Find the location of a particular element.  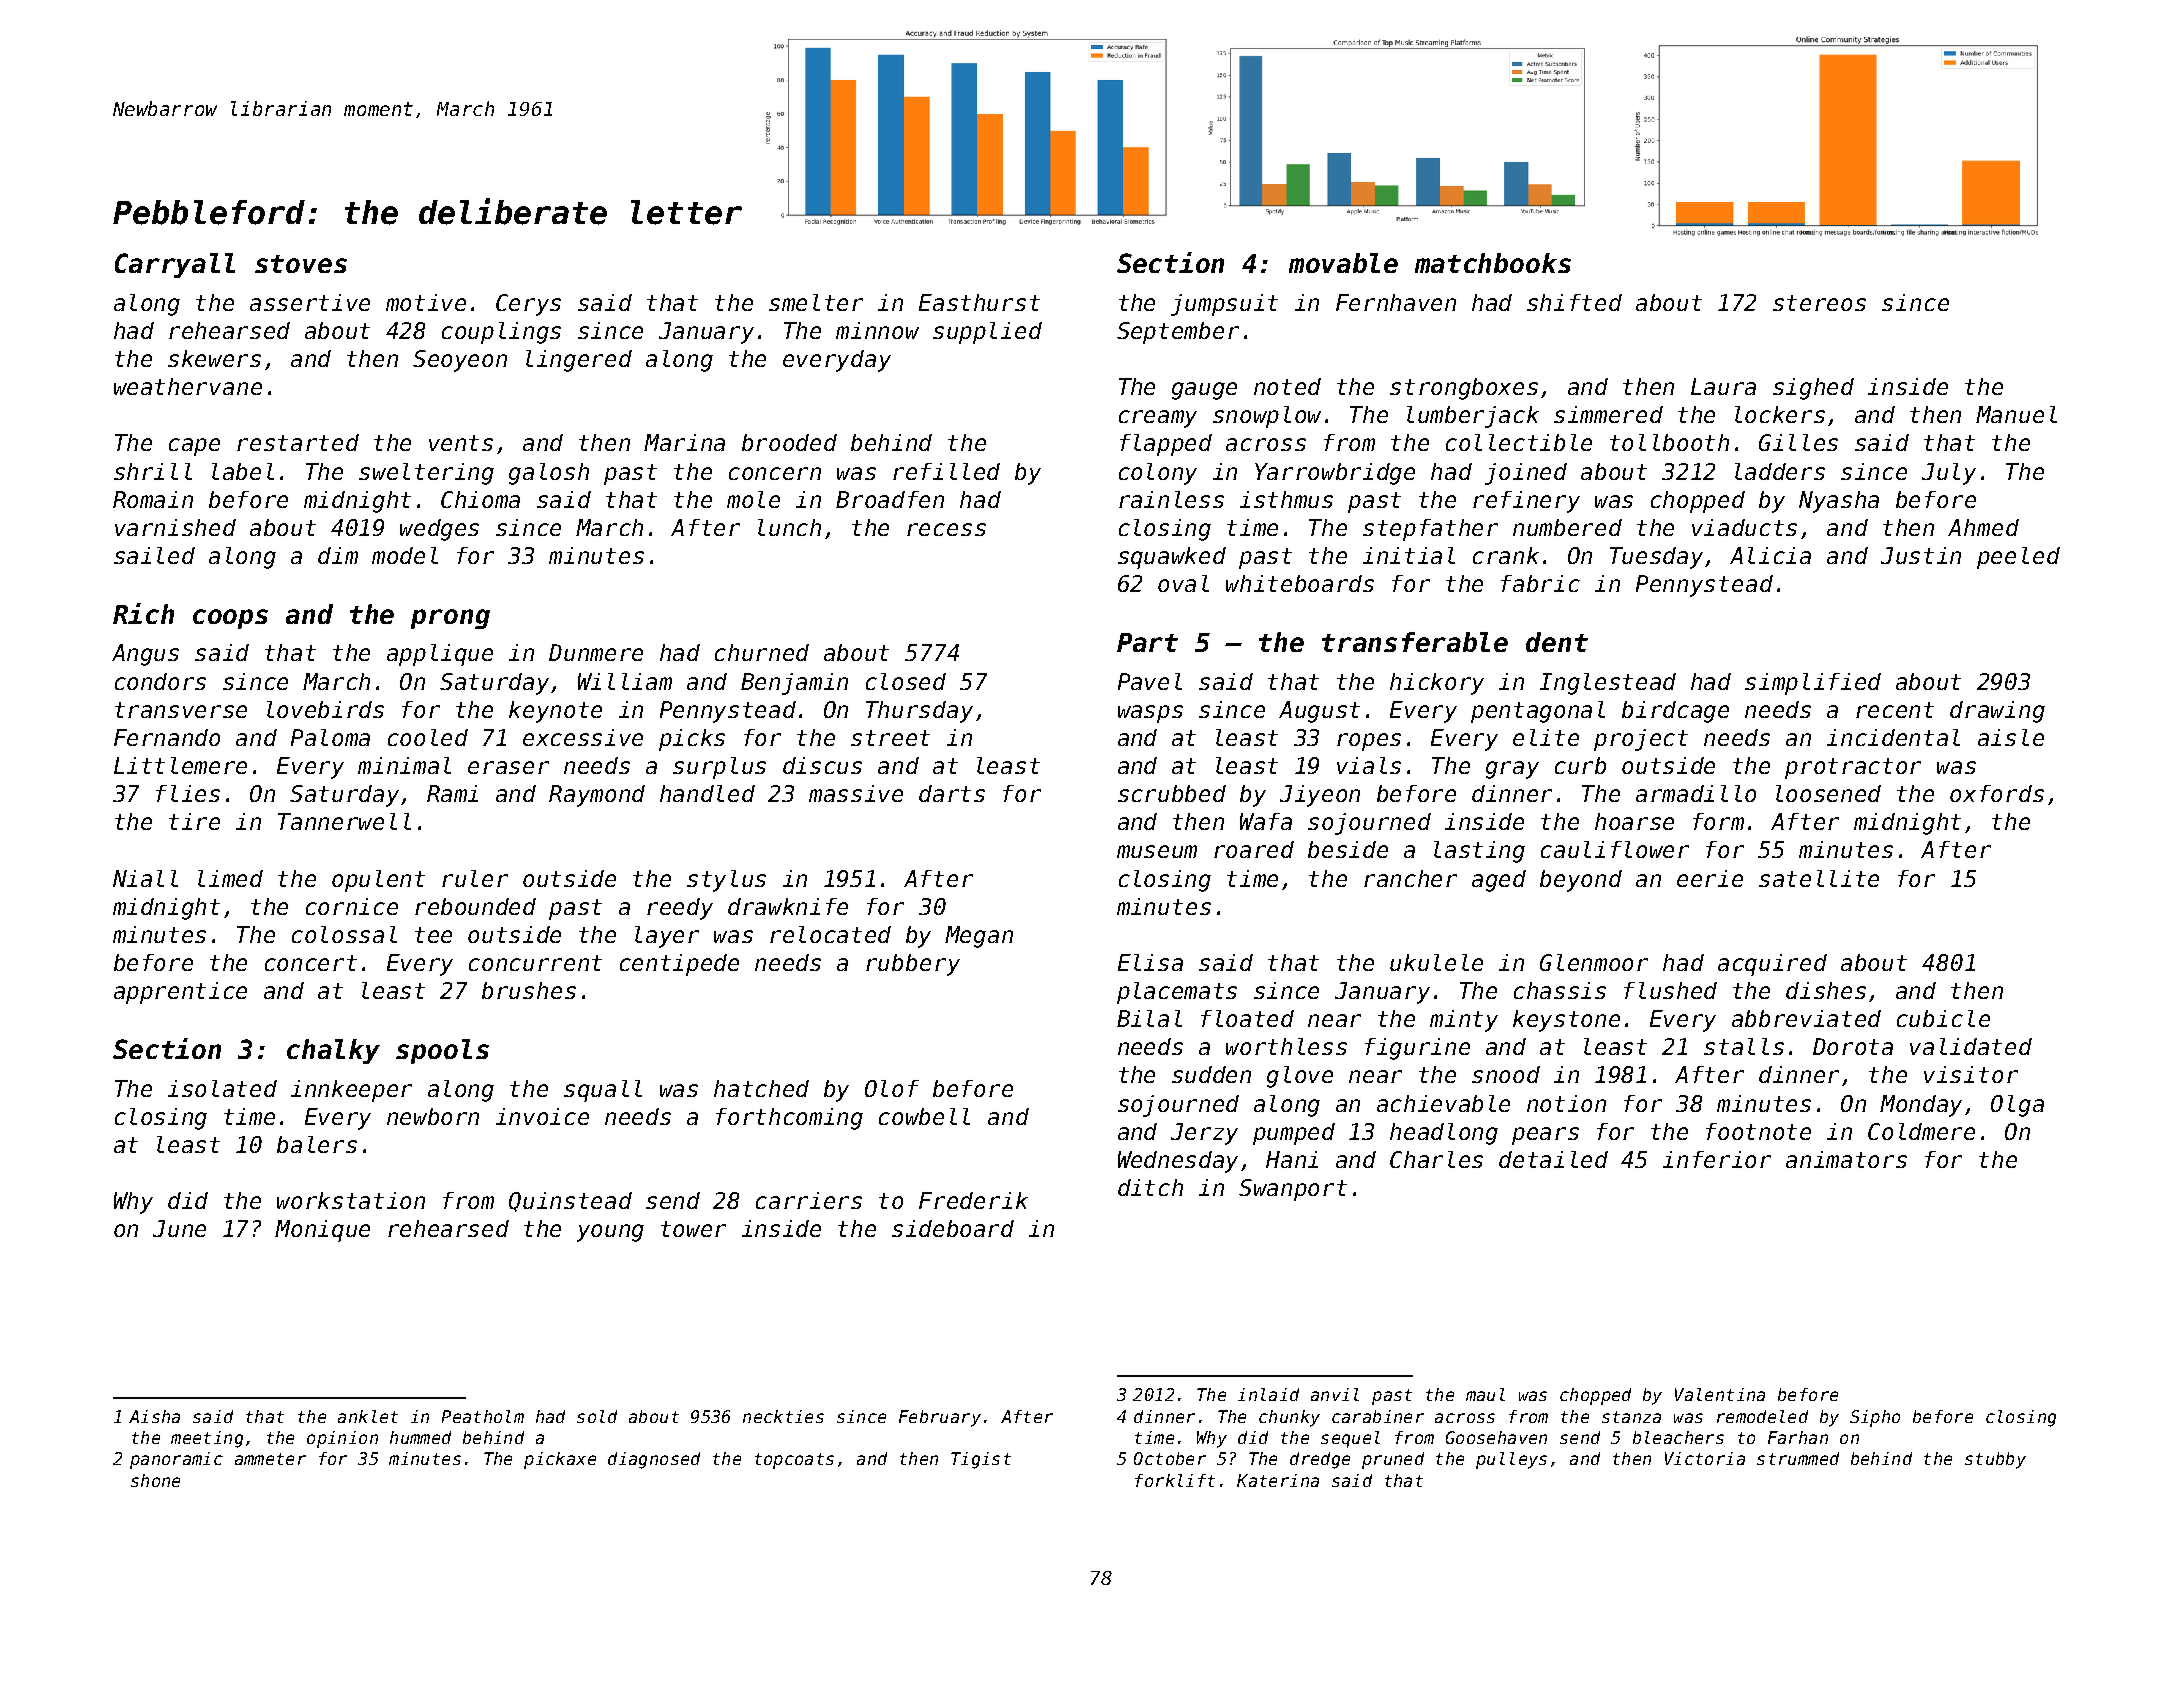

shone is located at coordinates (155, 1480).
